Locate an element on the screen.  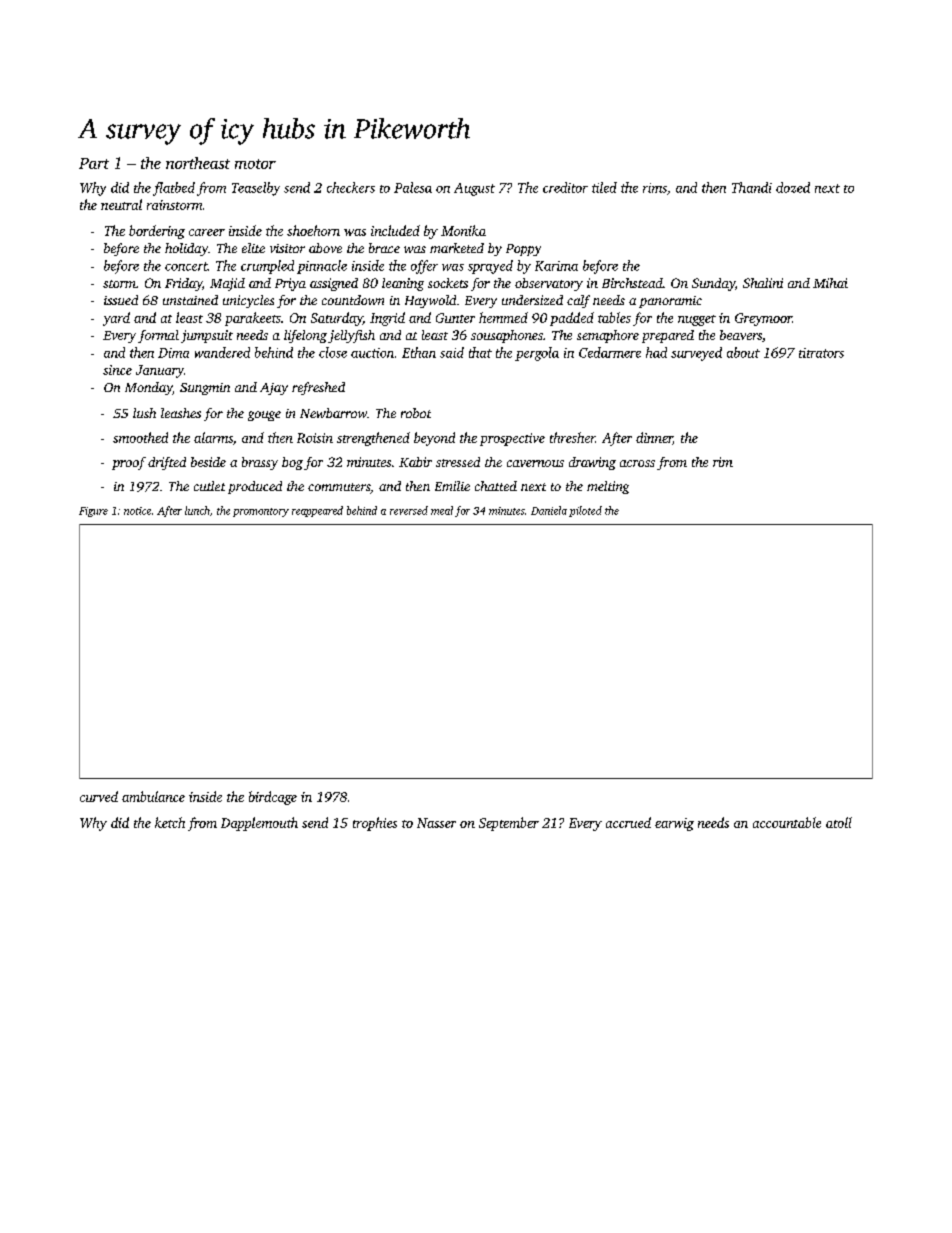
piloted is located at coordinates (585, 511).
